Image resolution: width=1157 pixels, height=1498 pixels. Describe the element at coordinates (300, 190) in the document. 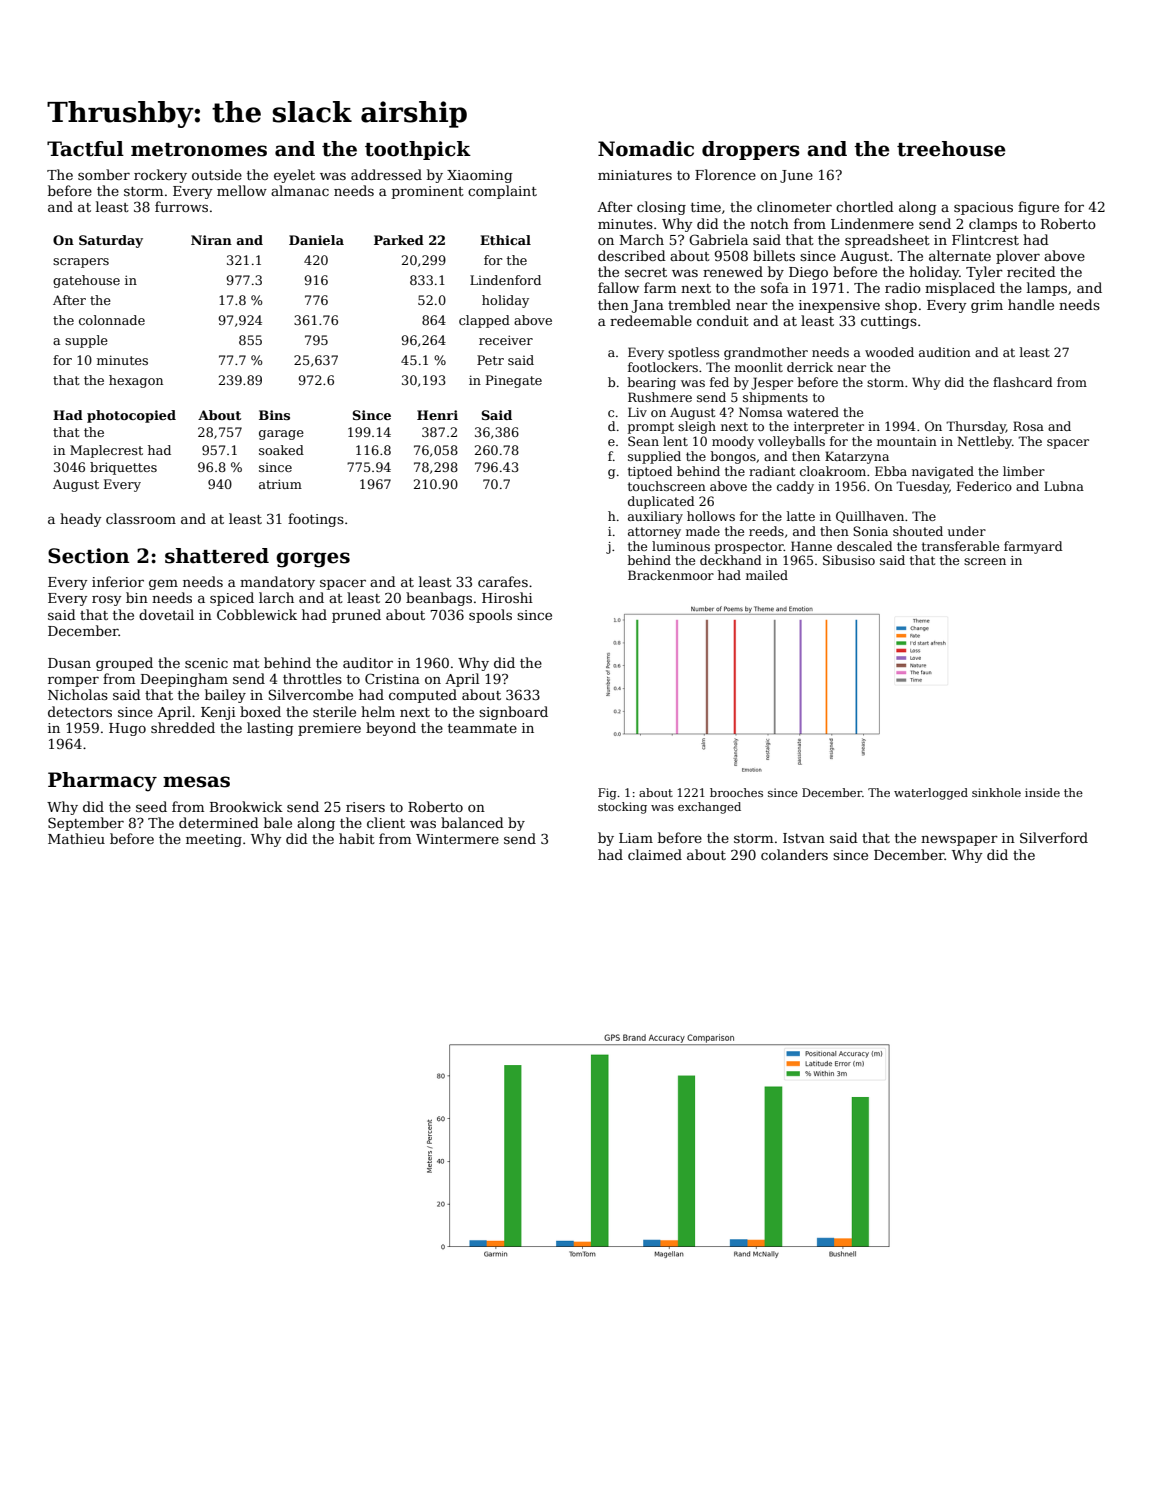

I see `almanac` at that location.
